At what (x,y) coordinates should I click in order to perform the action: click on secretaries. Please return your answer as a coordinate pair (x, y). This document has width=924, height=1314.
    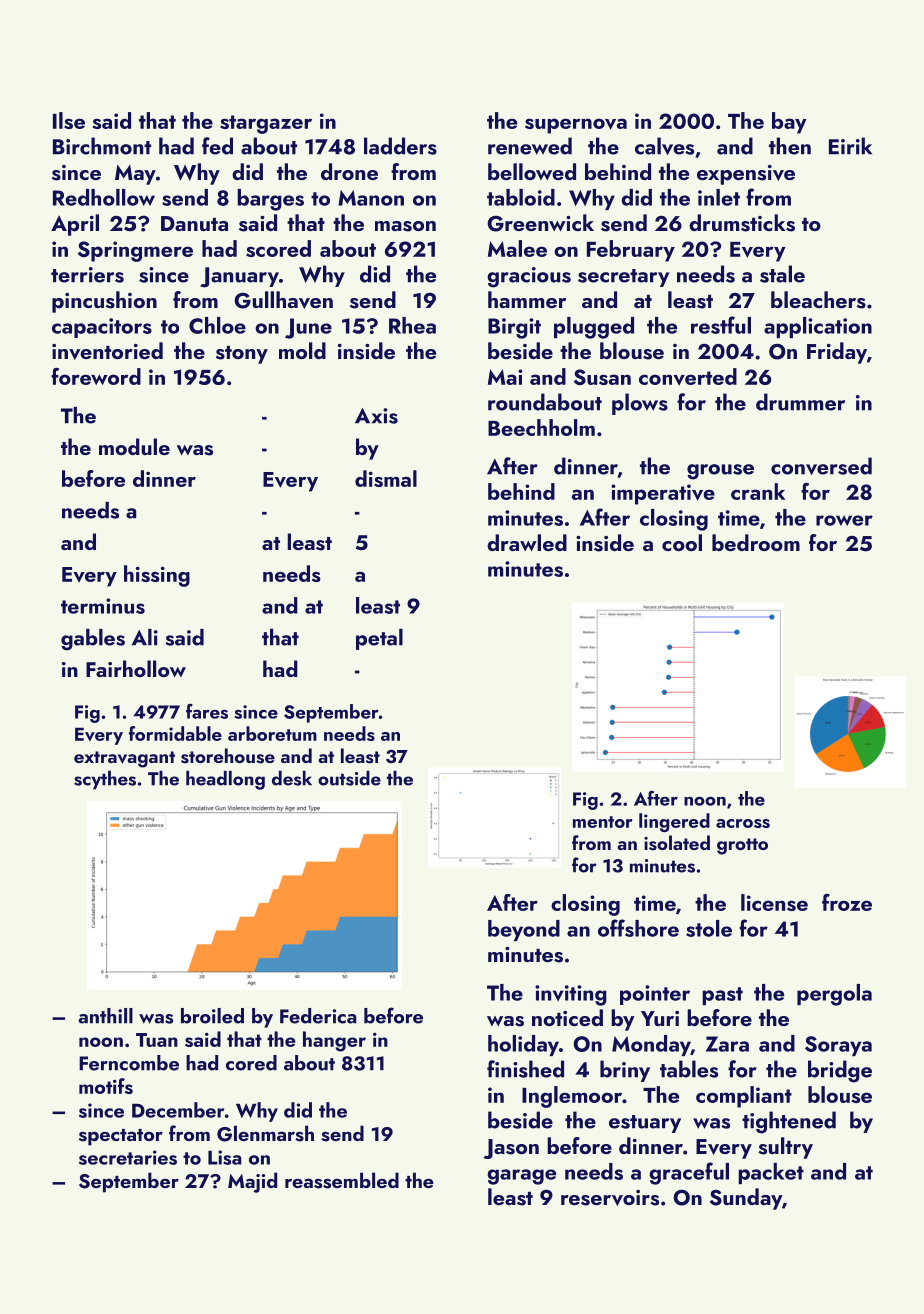
    Looking at the image, I should click on (128, 1157).
